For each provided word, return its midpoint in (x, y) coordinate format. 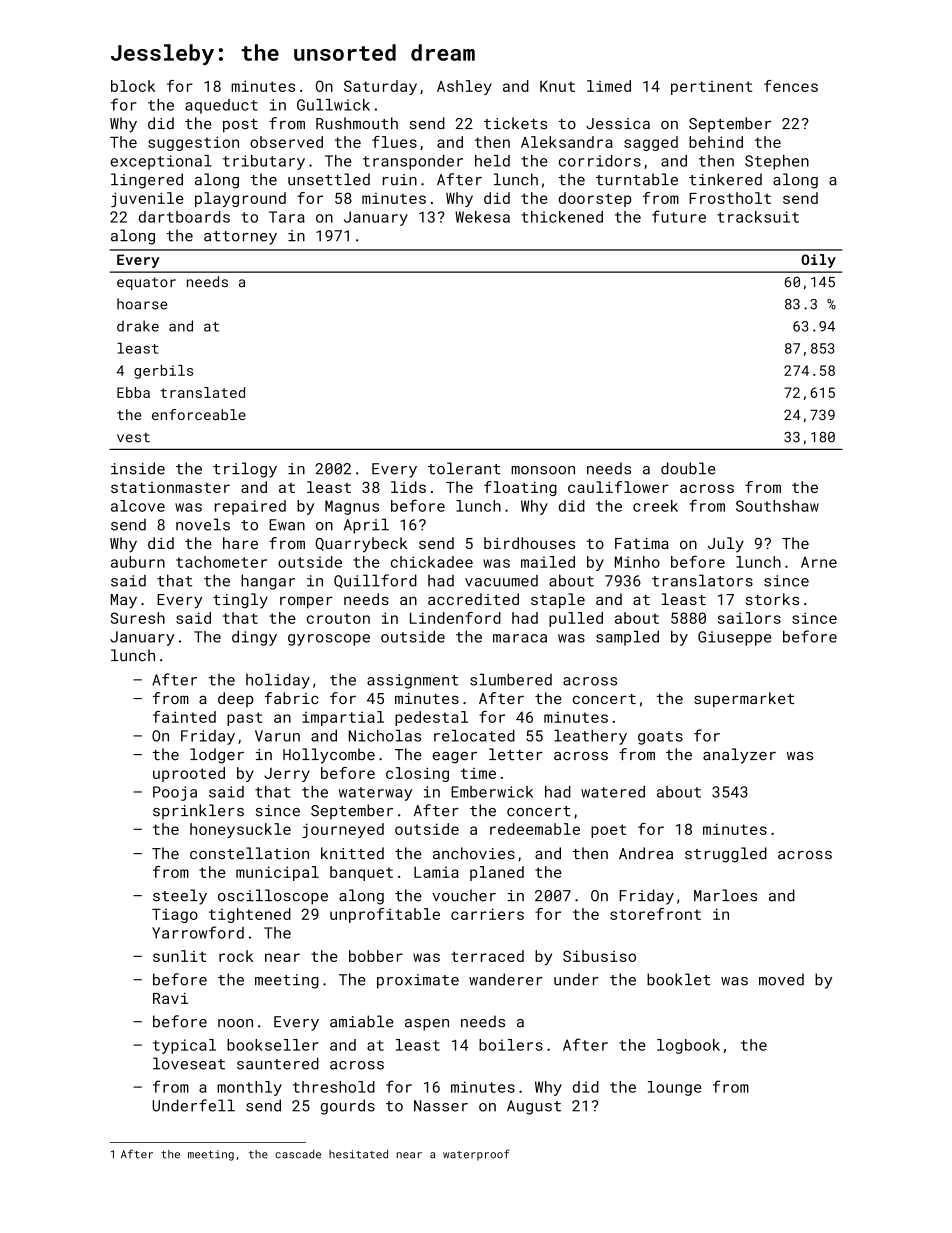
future (679, 216)
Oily (818, 261)
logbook (688, 1046)
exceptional (161, 162)
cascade (298, 1154)
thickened (562, 217)
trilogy (245, 470)
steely (180, 897)
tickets (515, 123)
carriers (487, 914)
